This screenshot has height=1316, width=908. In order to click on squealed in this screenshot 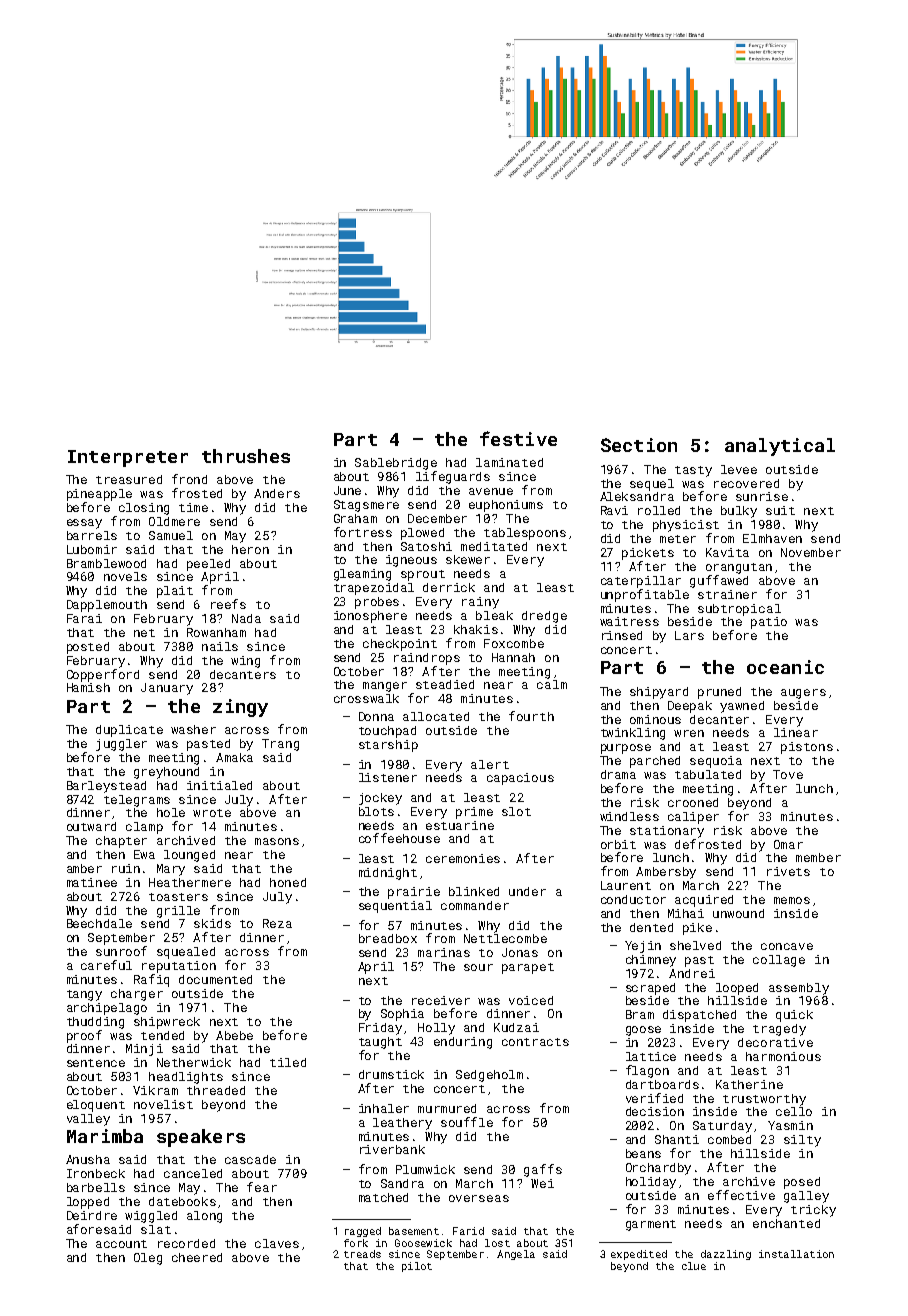, I will do `click(186, 953)`.
